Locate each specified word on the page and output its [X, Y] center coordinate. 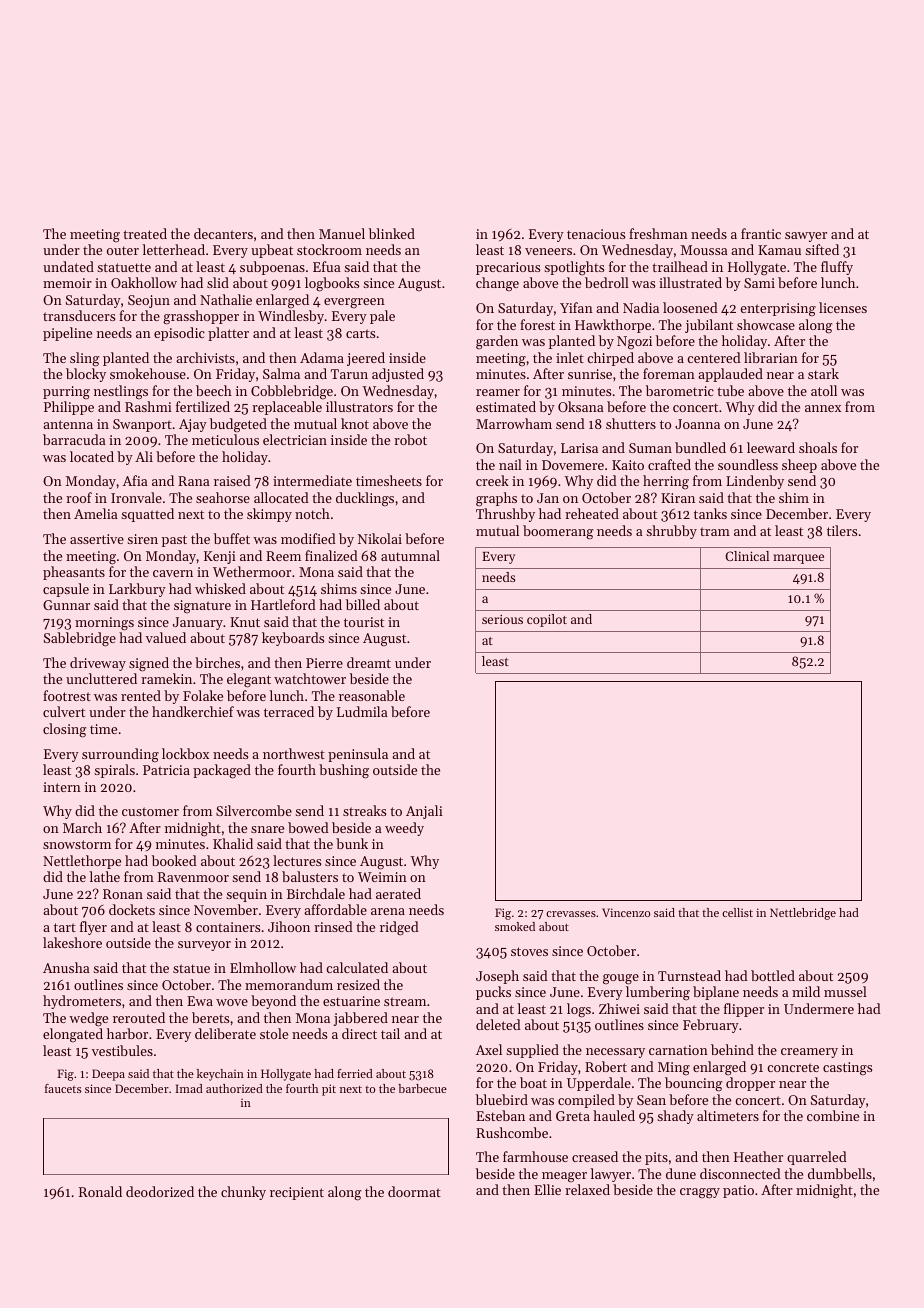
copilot [547, 620]
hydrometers [82, 1002]
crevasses [571, 914]
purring [66, 393]
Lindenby [755, 482]
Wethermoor [252, 571]
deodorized [160, 1191]
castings [847, 1068]
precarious [508, 268]
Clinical [747, 556]
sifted [822, 249]
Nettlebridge [803, 914]
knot [355, 423]
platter [228, 334]
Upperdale [599, 1084]
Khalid [233, 843]
